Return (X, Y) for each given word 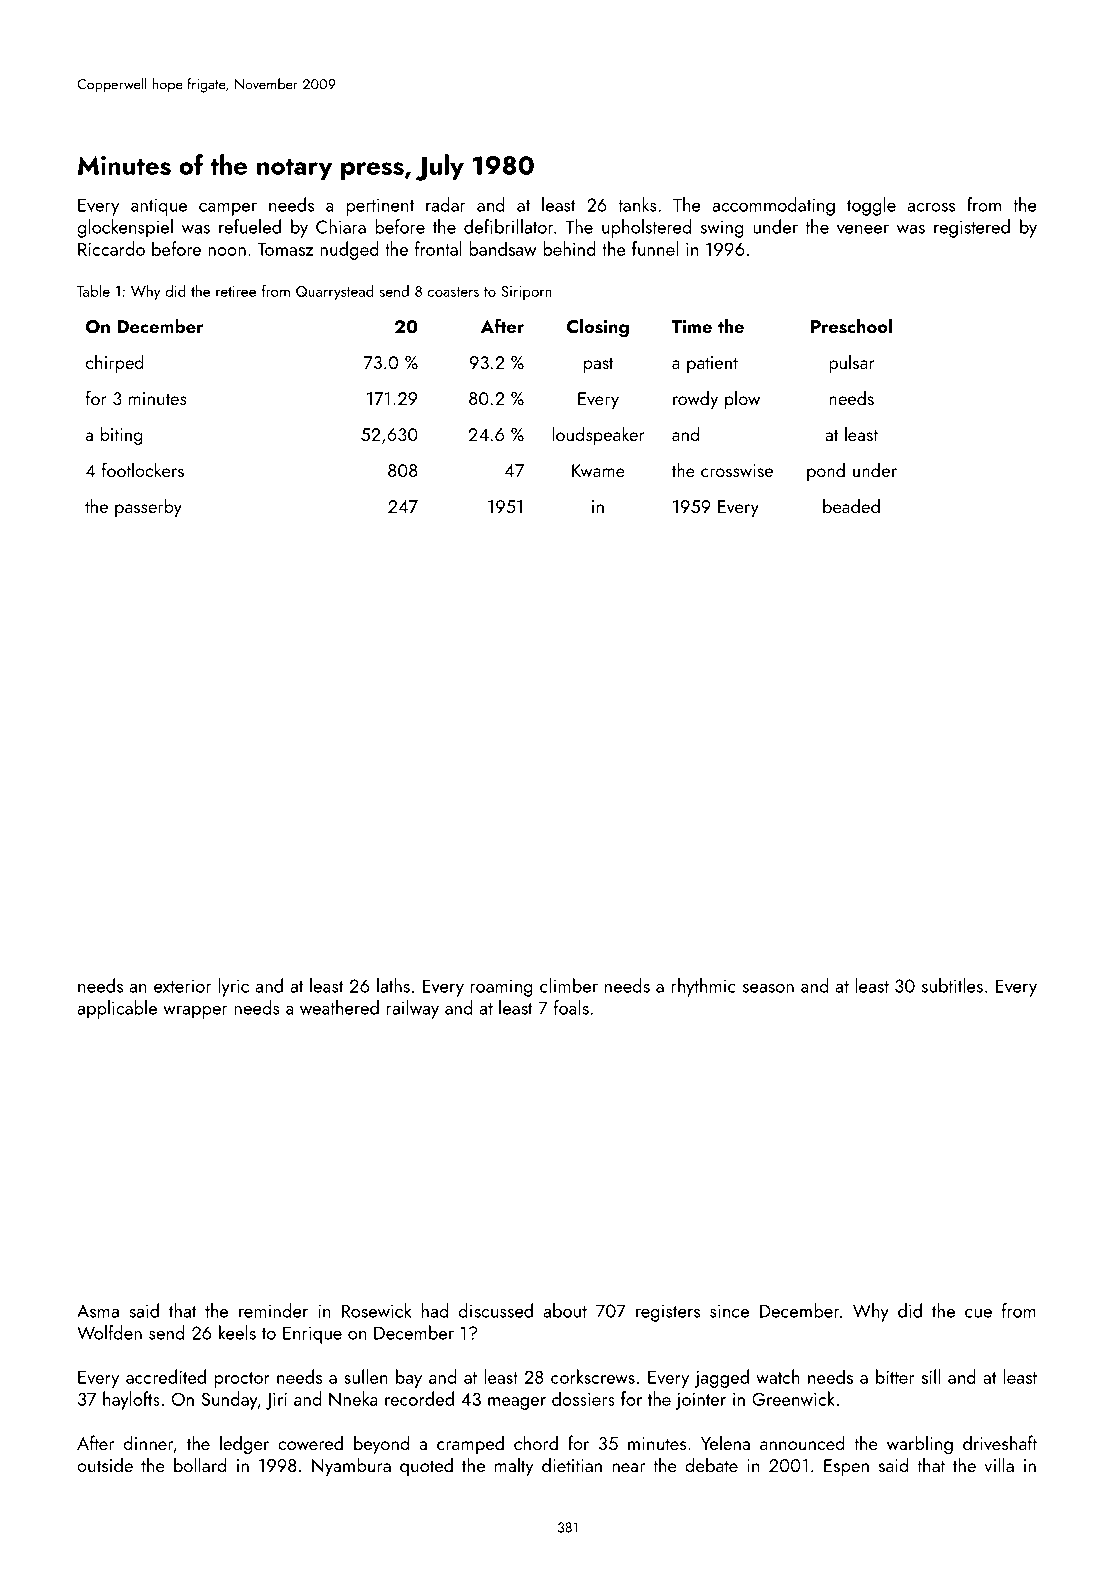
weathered (339, 1007)
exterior (183, 986)
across (931, 207)
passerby (148, 508)
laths (393, 985)
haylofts (131, 1400)
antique (159, 207)
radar (446, 204)
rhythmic (703, 987)
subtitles (952, 985)
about (565, 1310)
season (768, 988)
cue (978, 1313)
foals (571, 1007)
